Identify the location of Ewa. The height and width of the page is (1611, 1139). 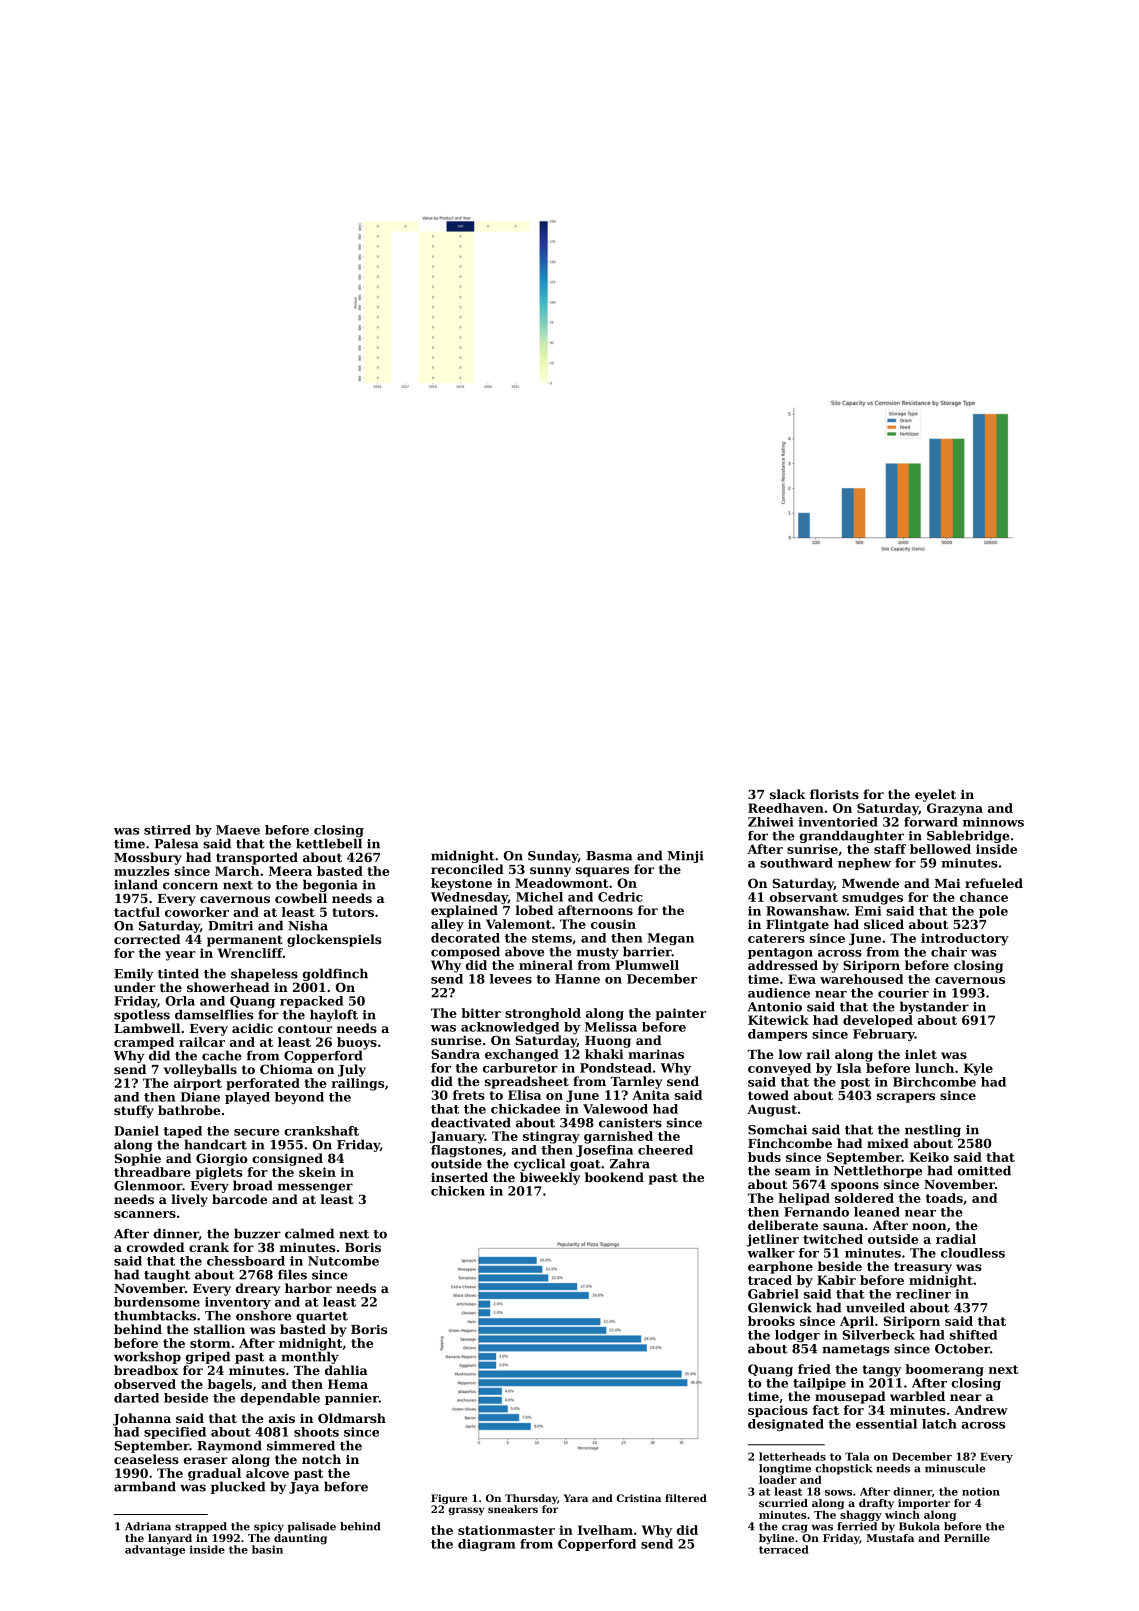
(802, 979).
